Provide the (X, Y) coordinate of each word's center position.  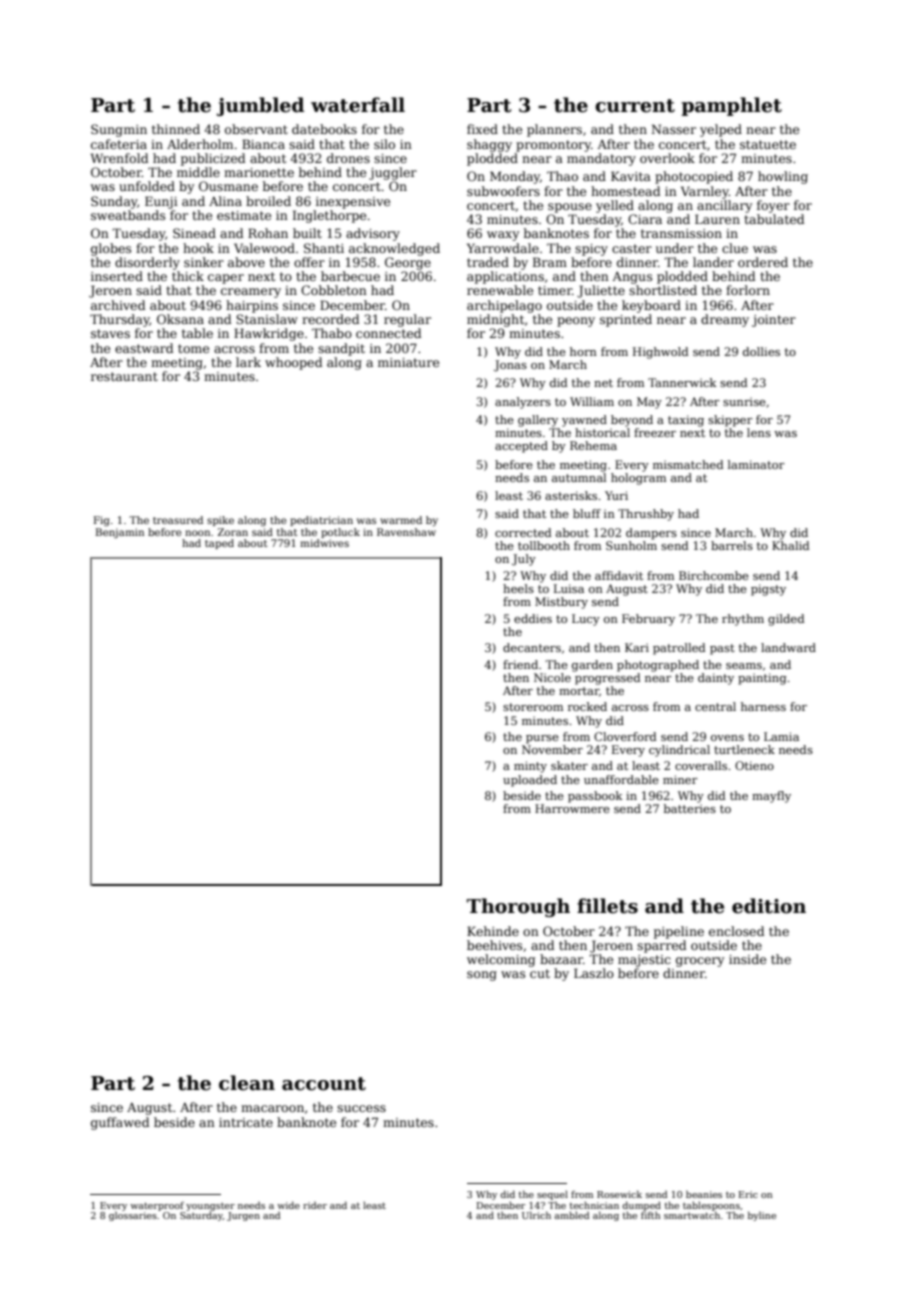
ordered (763, 262)
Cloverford (625, 736)
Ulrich (536, 1215)
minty (530, 767)
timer (555, 290)
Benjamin (120, 533)
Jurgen (243, 1216)
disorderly (147, 263)
